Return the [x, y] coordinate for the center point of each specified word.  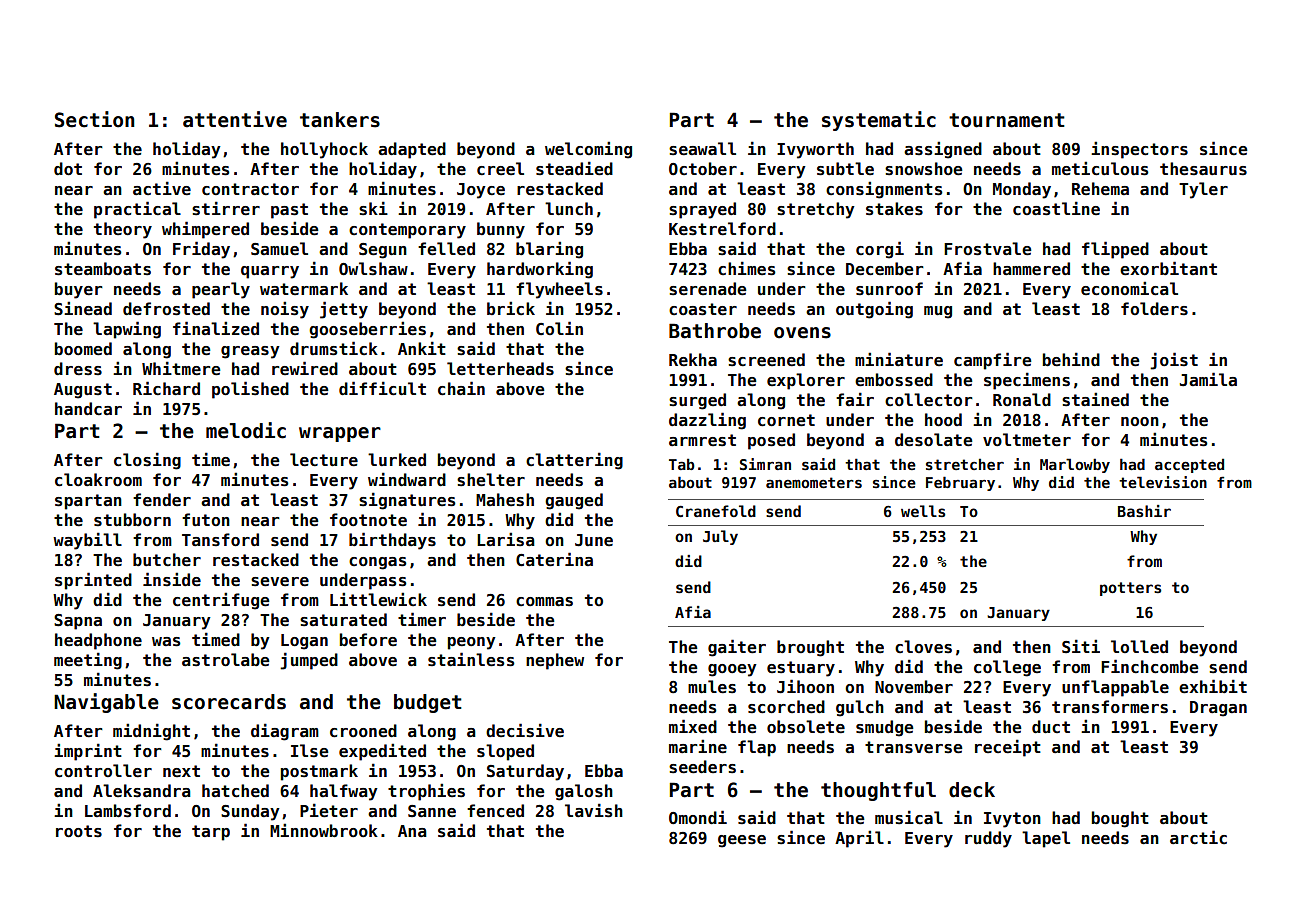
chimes [746, 268]
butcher [167, 560]
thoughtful [878, 791]
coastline [1056, 208]
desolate [933, 440]
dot [68, 168]
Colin [559, 328]
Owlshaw [373, 268]
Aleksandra [142, 791]
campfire [992, 361]
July [720, 537]
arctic [1198, 837]
